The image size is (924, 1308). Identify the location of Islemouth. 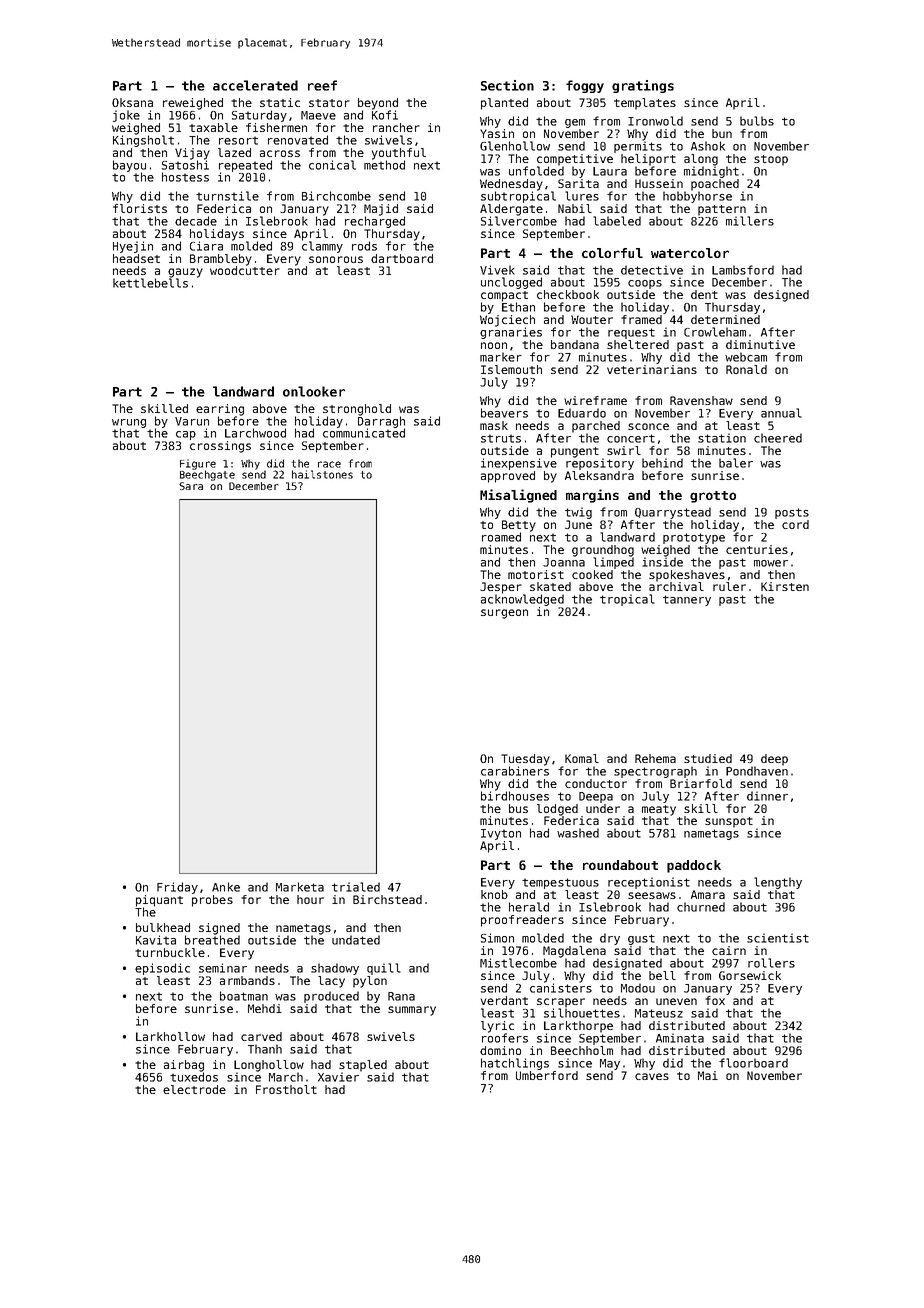
(511, 369).
